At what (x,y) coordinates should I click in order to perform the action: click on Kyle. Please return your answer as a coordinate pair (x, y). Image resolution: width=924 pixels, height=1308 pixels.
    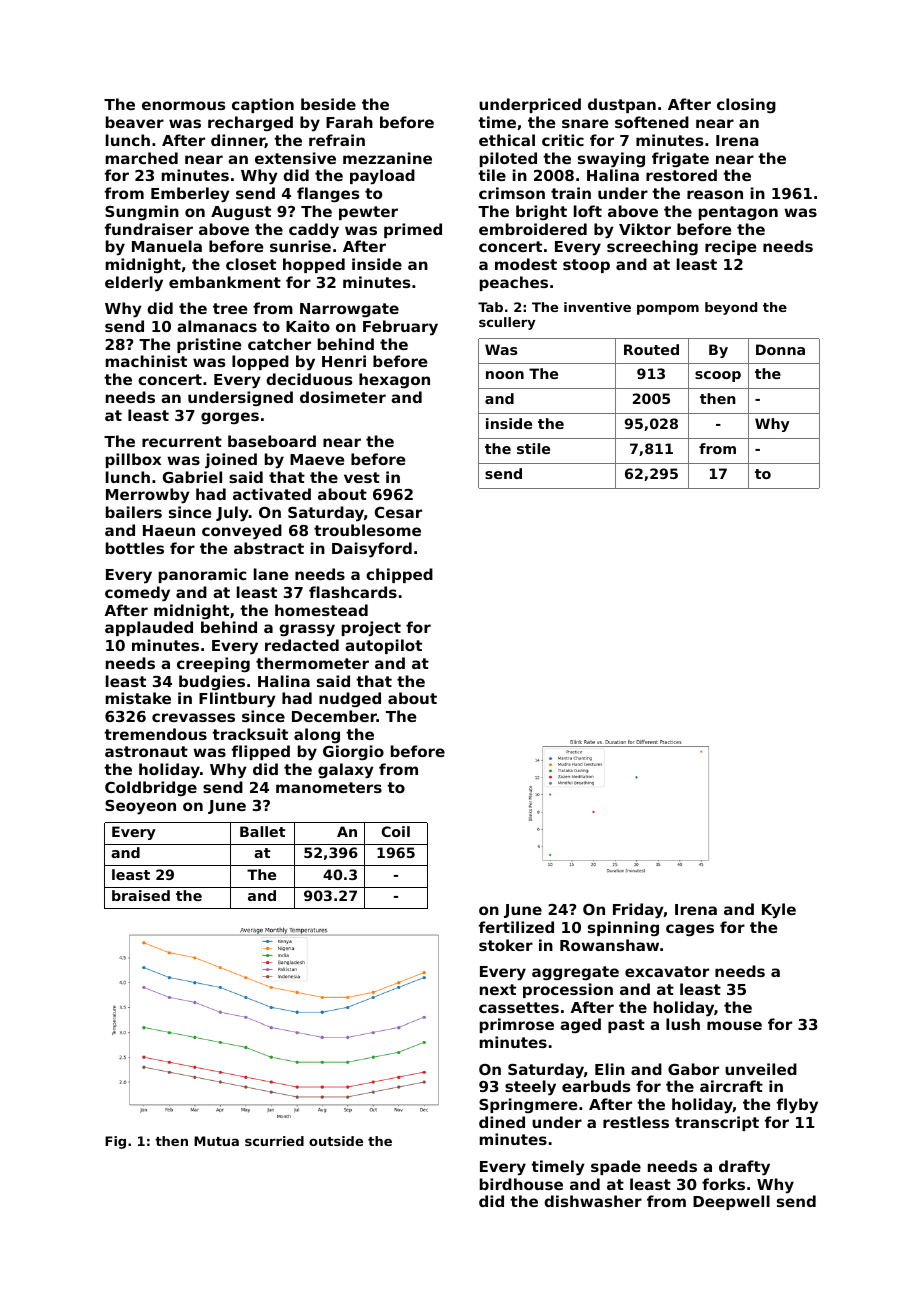
    Looking at the image, I should click on (779, 911).
